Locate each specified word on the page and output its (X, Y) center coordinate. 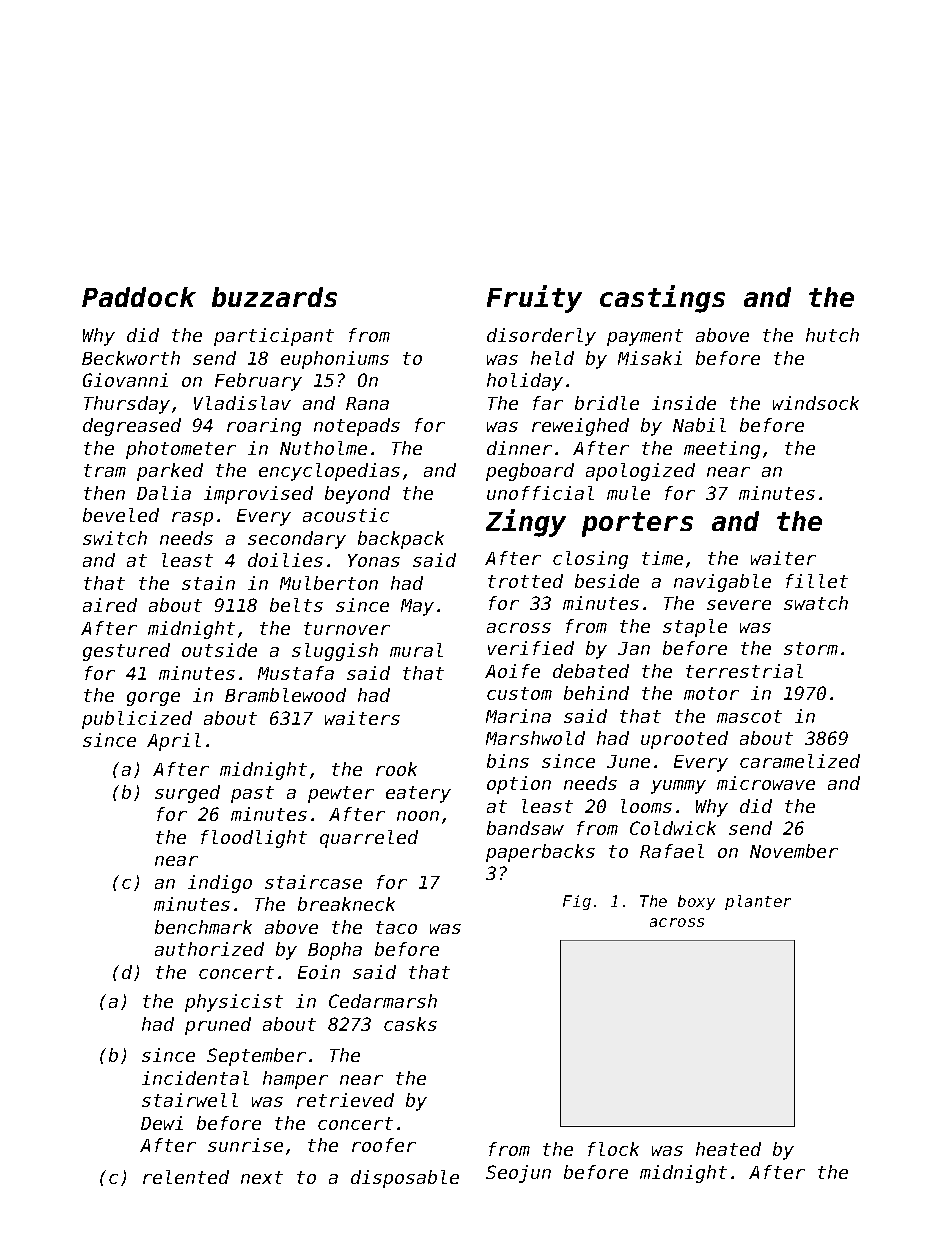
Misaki (650, 358)
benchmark (203, 927)
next (262, 1177)
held (552, 358)
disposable (405, 1179)
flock (613, 1149)
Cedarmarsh (383, 1001)
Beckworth (131, 358)
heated (728, 1149)
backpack (401, 540)
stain (208, 583)
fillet (817, 581)
